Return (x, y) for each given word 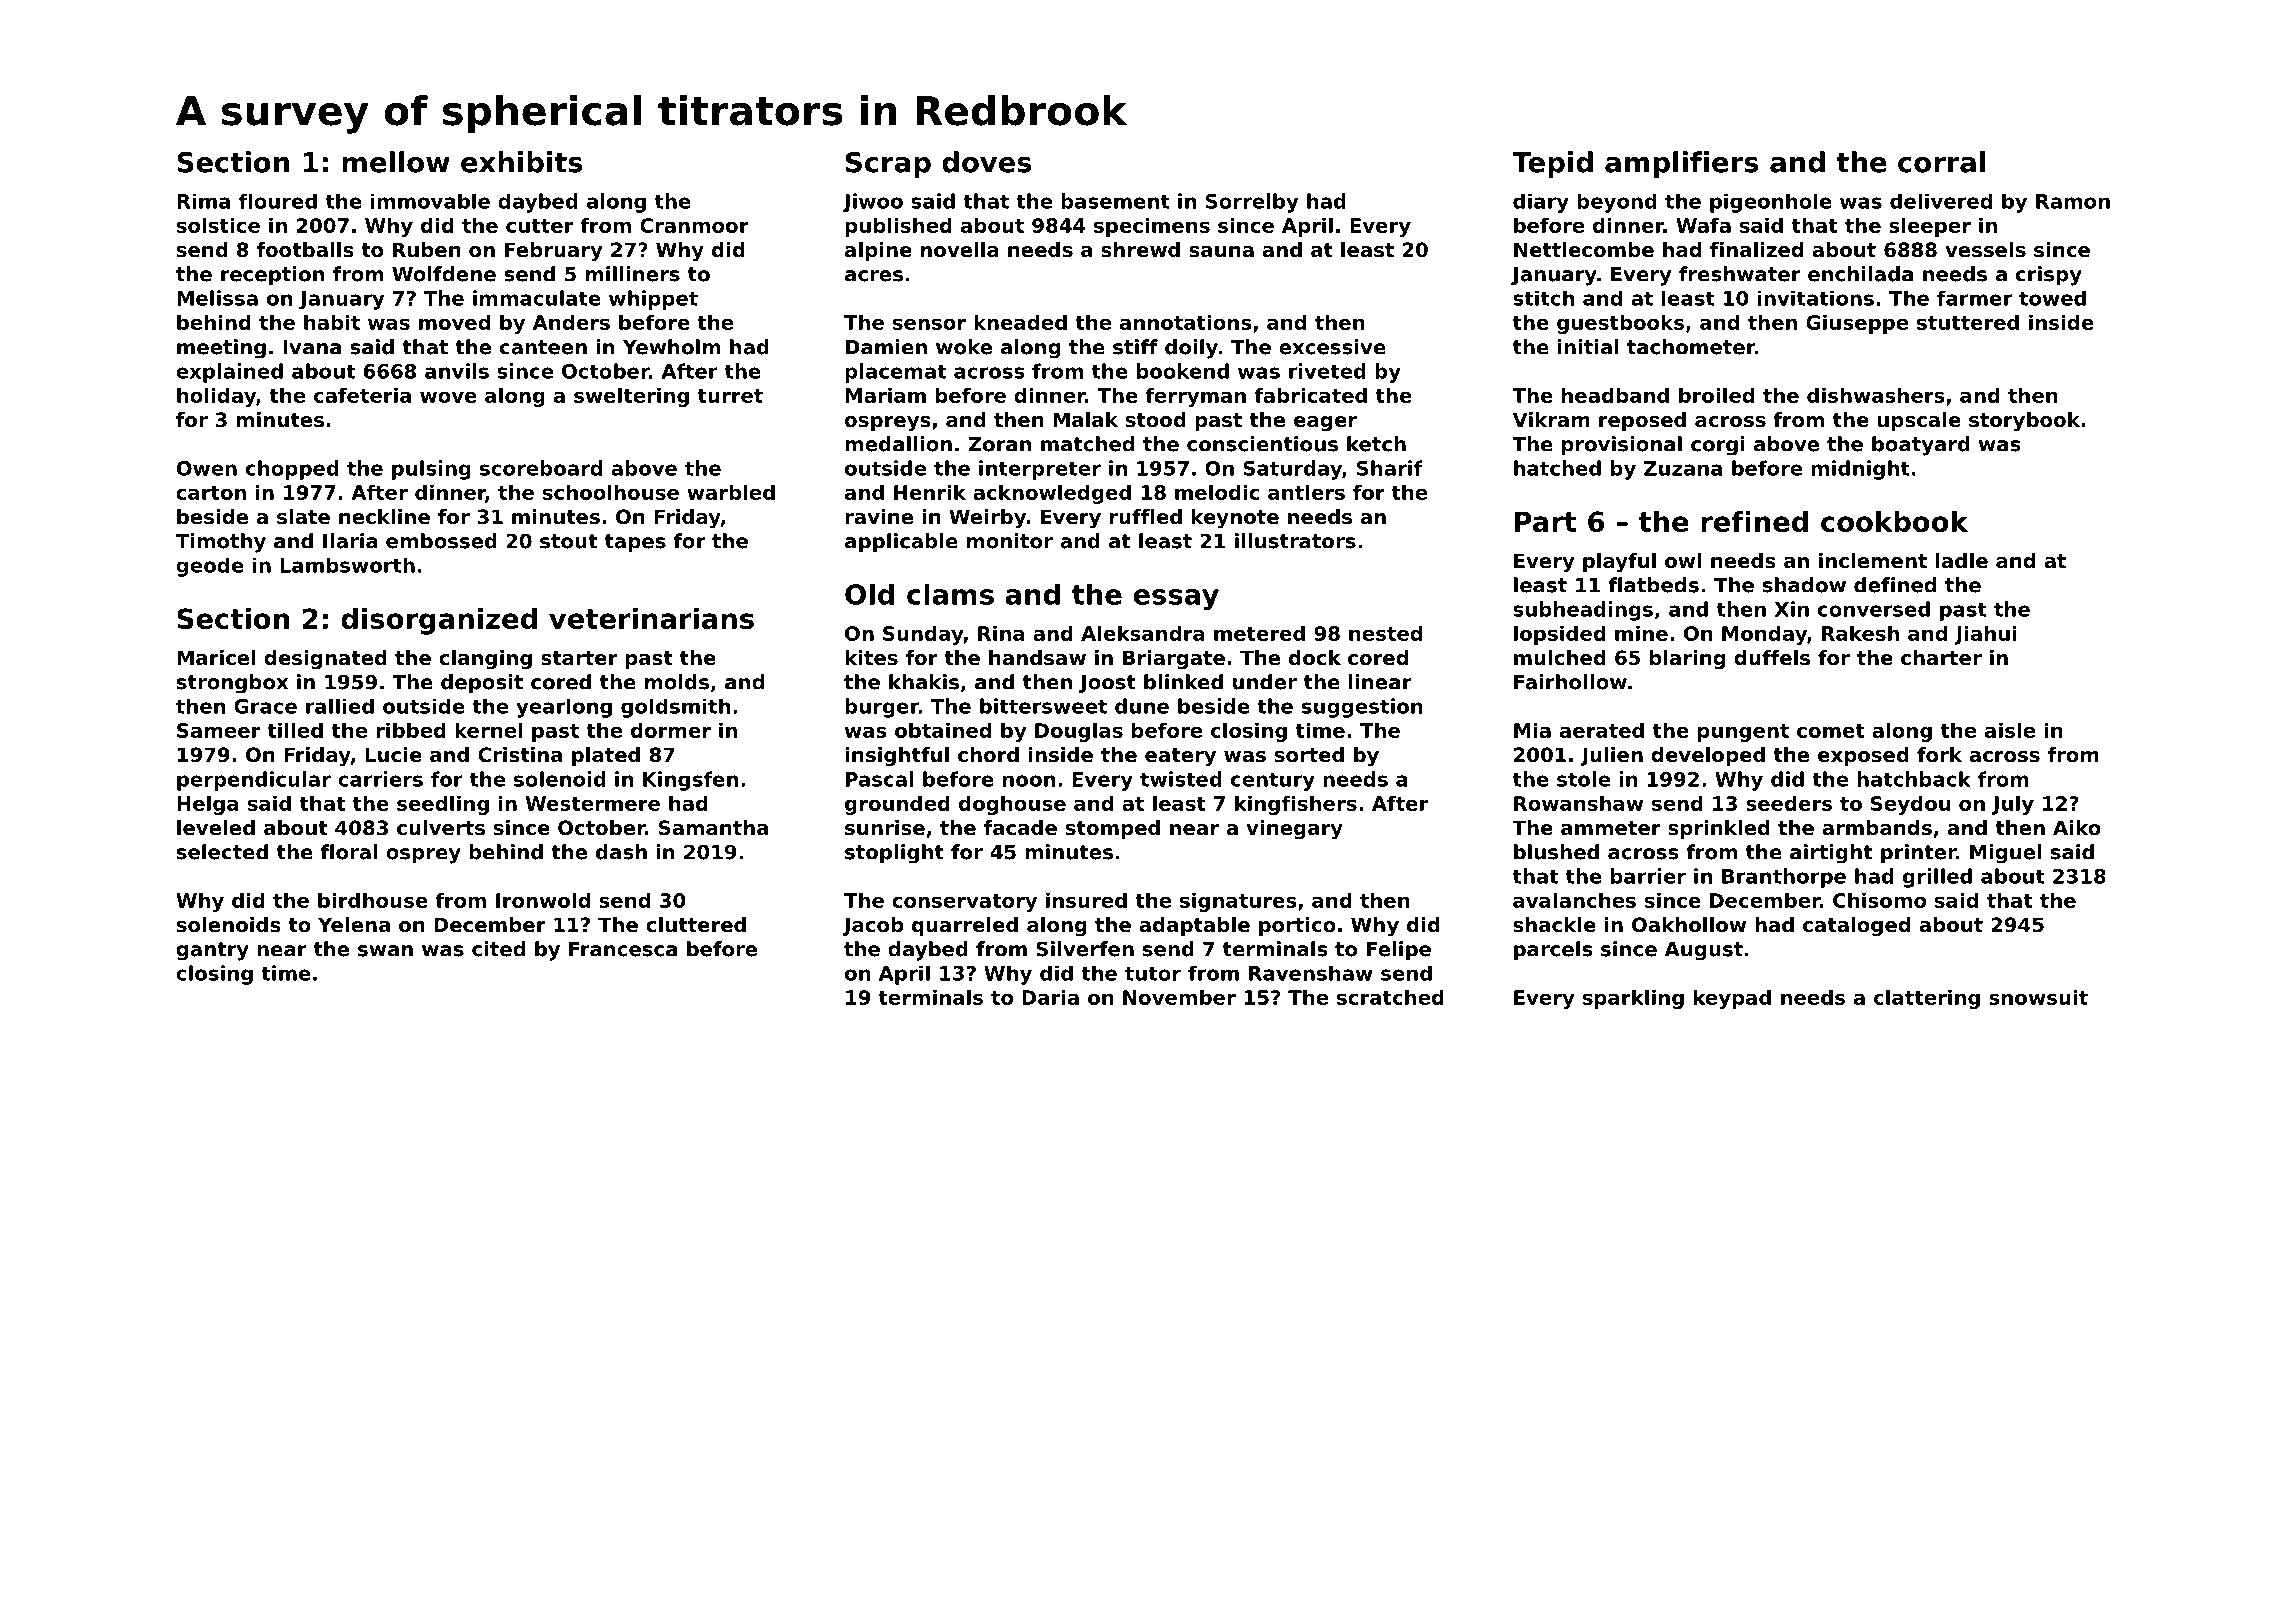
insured (1086, 900)
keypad (1732, 999)
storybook (2024, 422)
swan (385, 951)
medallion (898, 444)
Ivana (312, 347)
